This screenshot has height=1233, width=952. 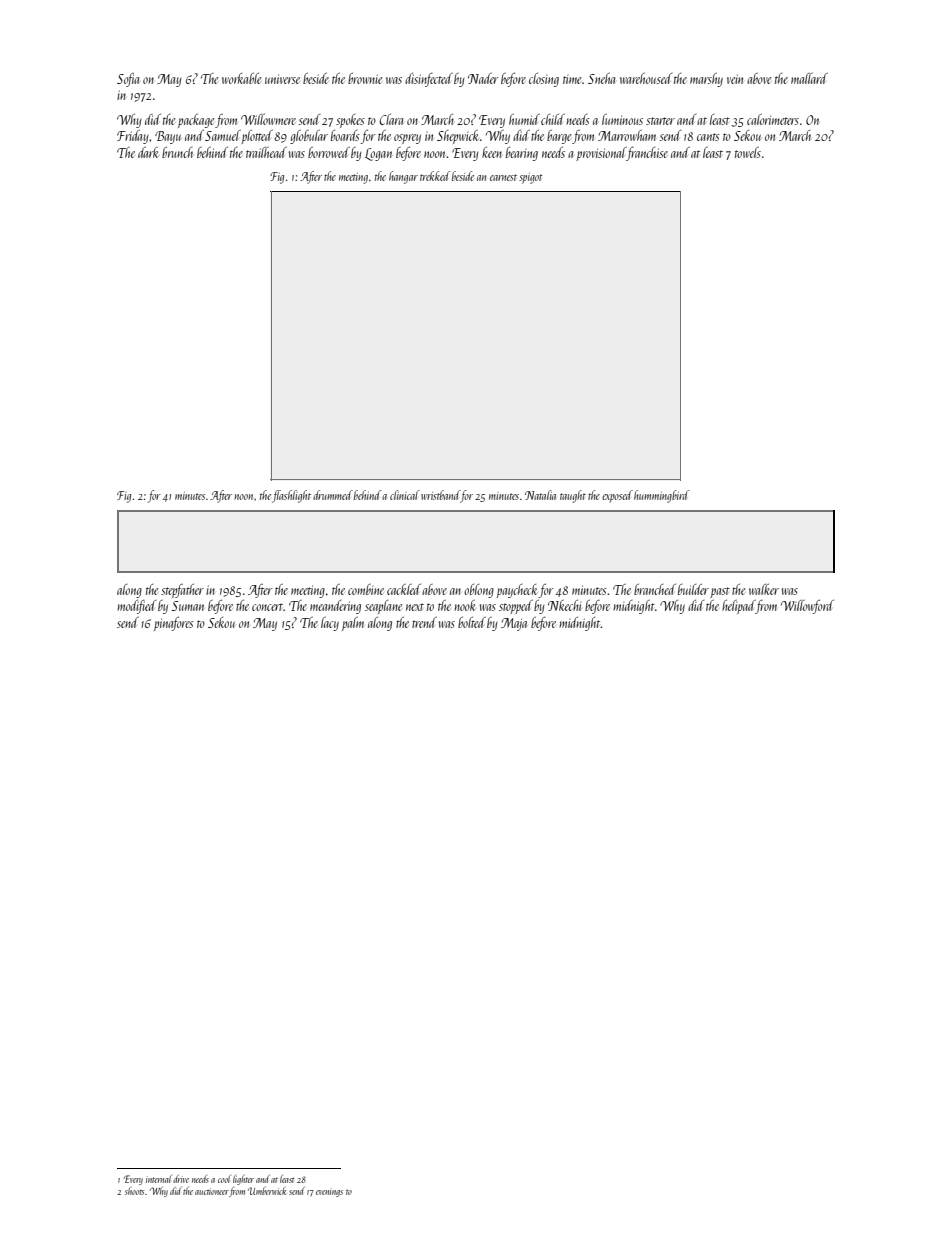 I want to click on helipad, so click(x=739, y=607).
